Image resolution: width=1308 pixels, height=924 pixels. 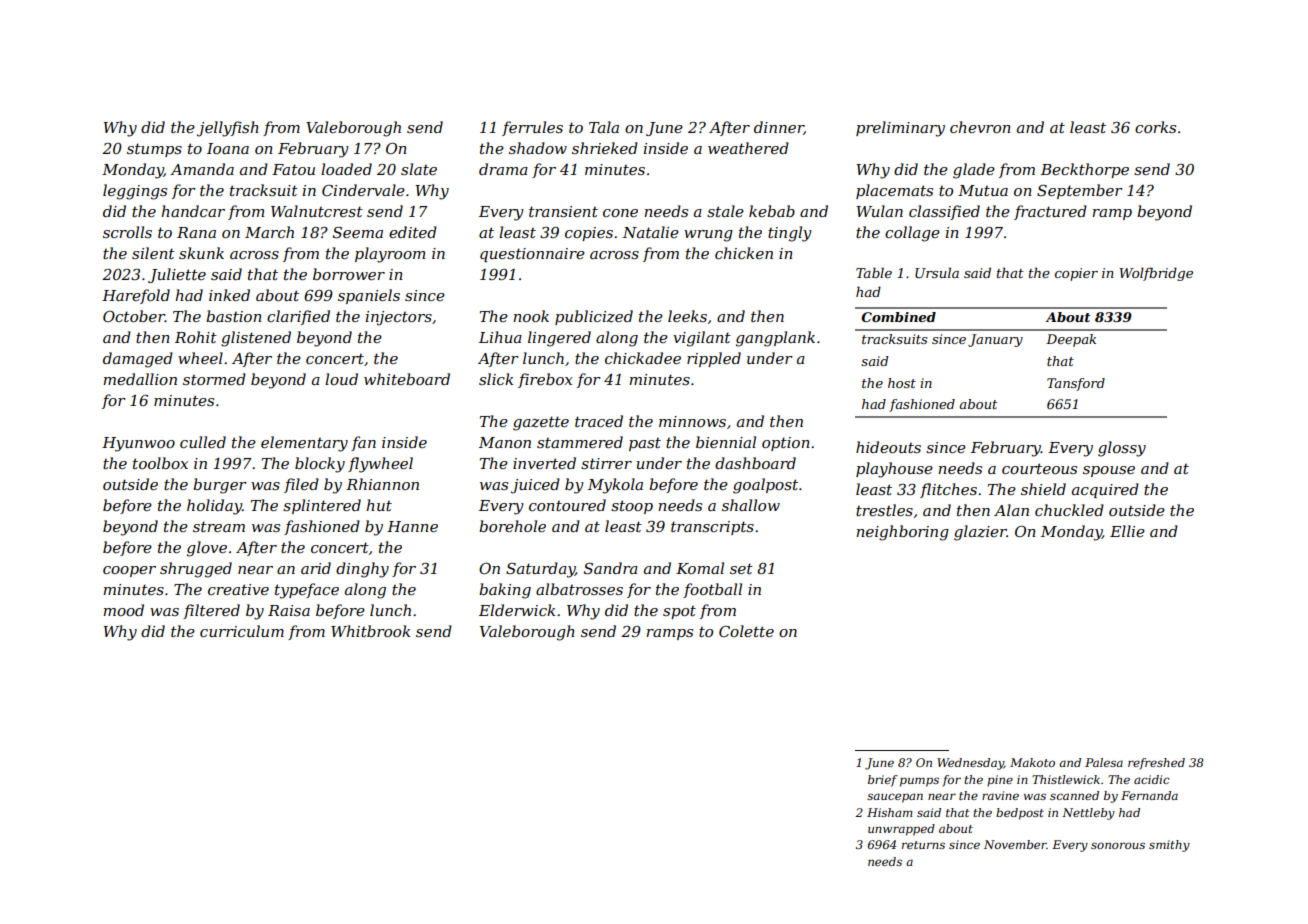 I want to click on pumps, so click(x=919, y=782).
